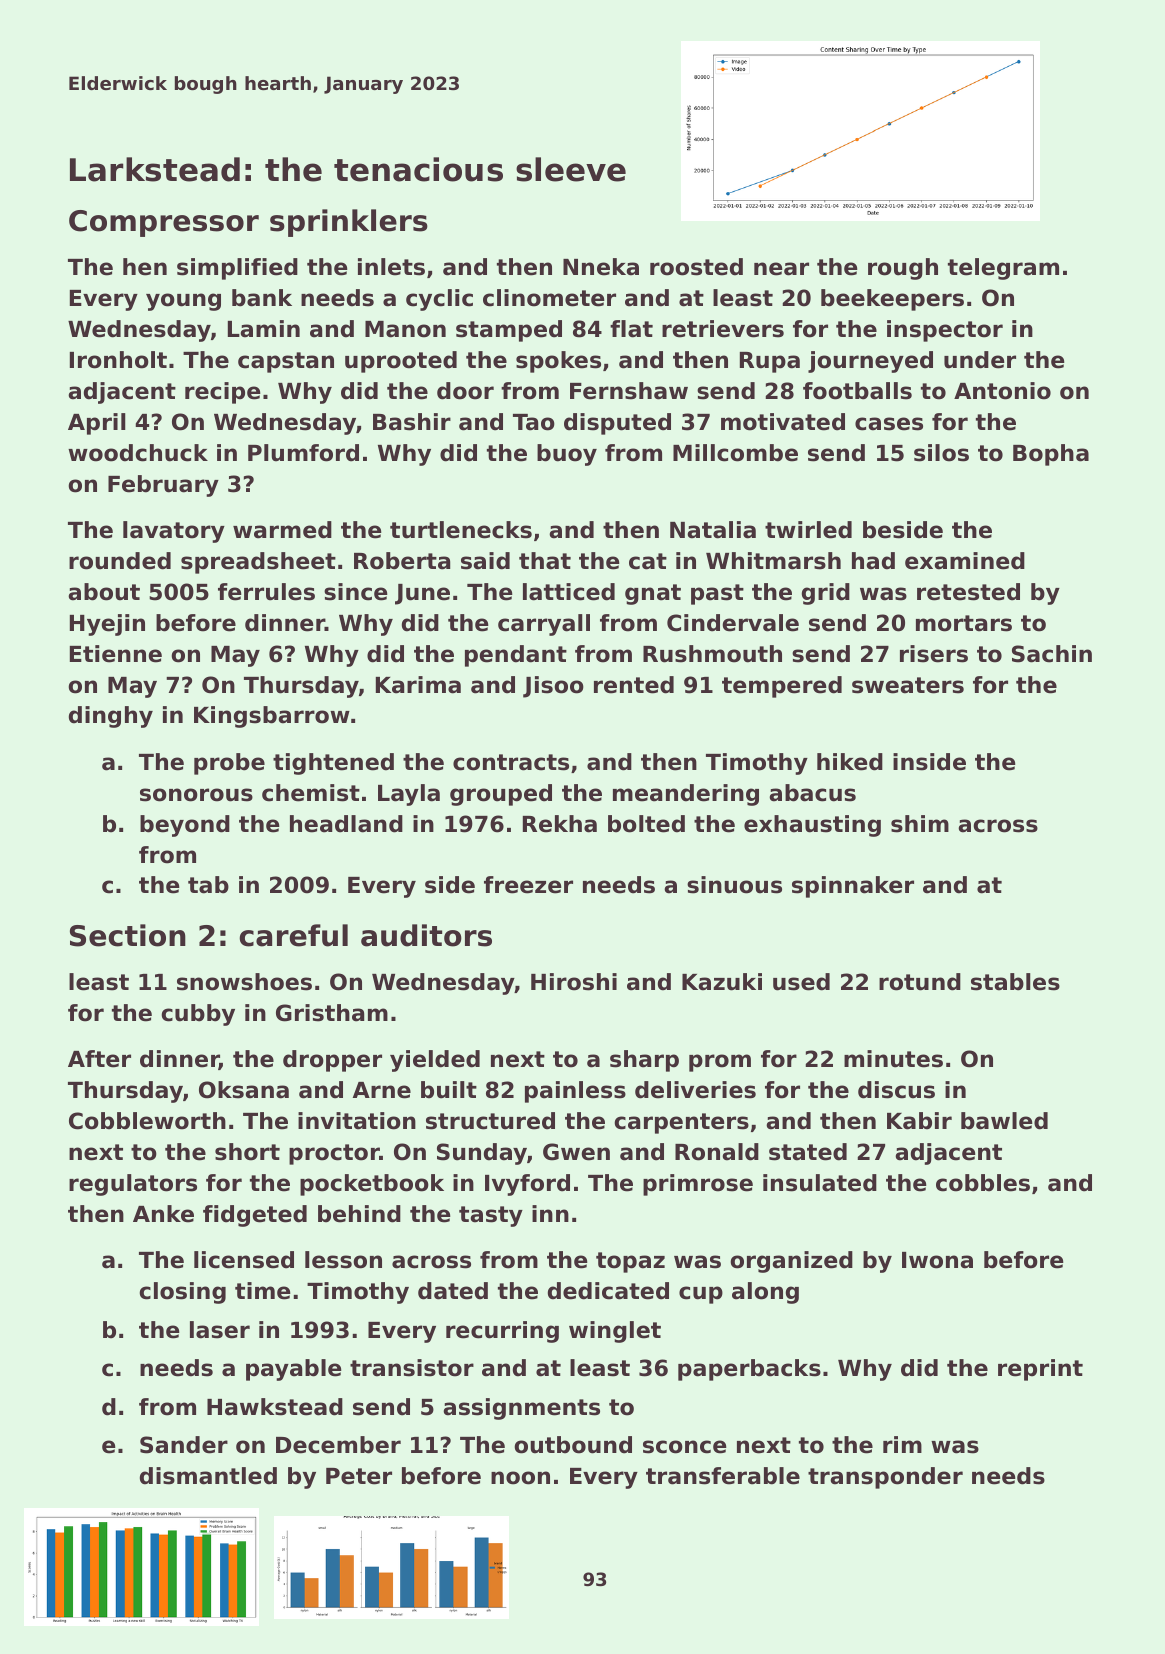 The height and width of the page is (1654, 1165). Describe the element at coordinates (1052, 654) in the page. I see `Sachin` at that location.
